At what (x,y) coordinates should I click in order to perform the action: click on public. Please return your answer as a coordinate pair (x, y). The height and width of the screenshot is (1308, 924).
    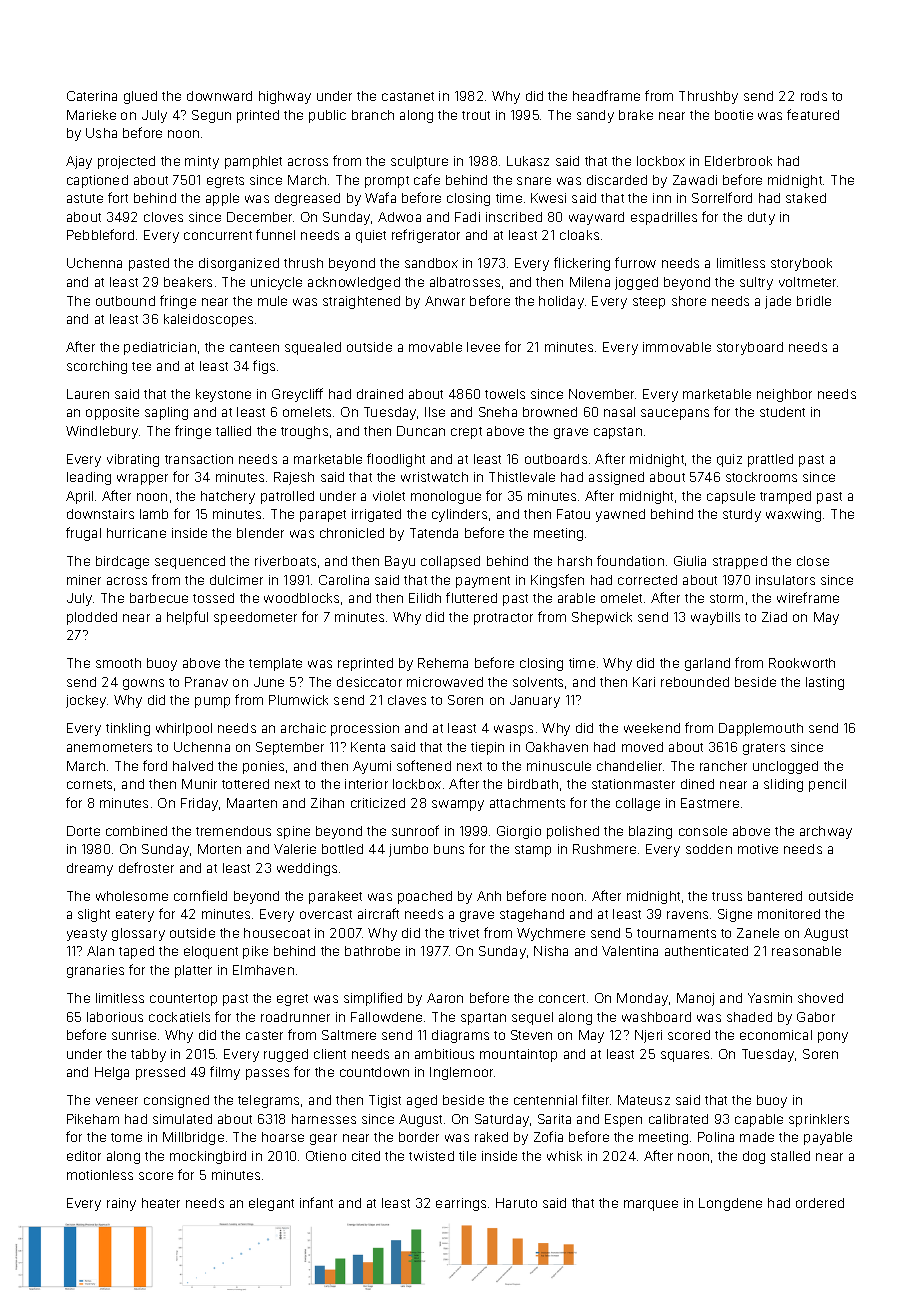
    Looking at the image, I should click on (327, 116).
